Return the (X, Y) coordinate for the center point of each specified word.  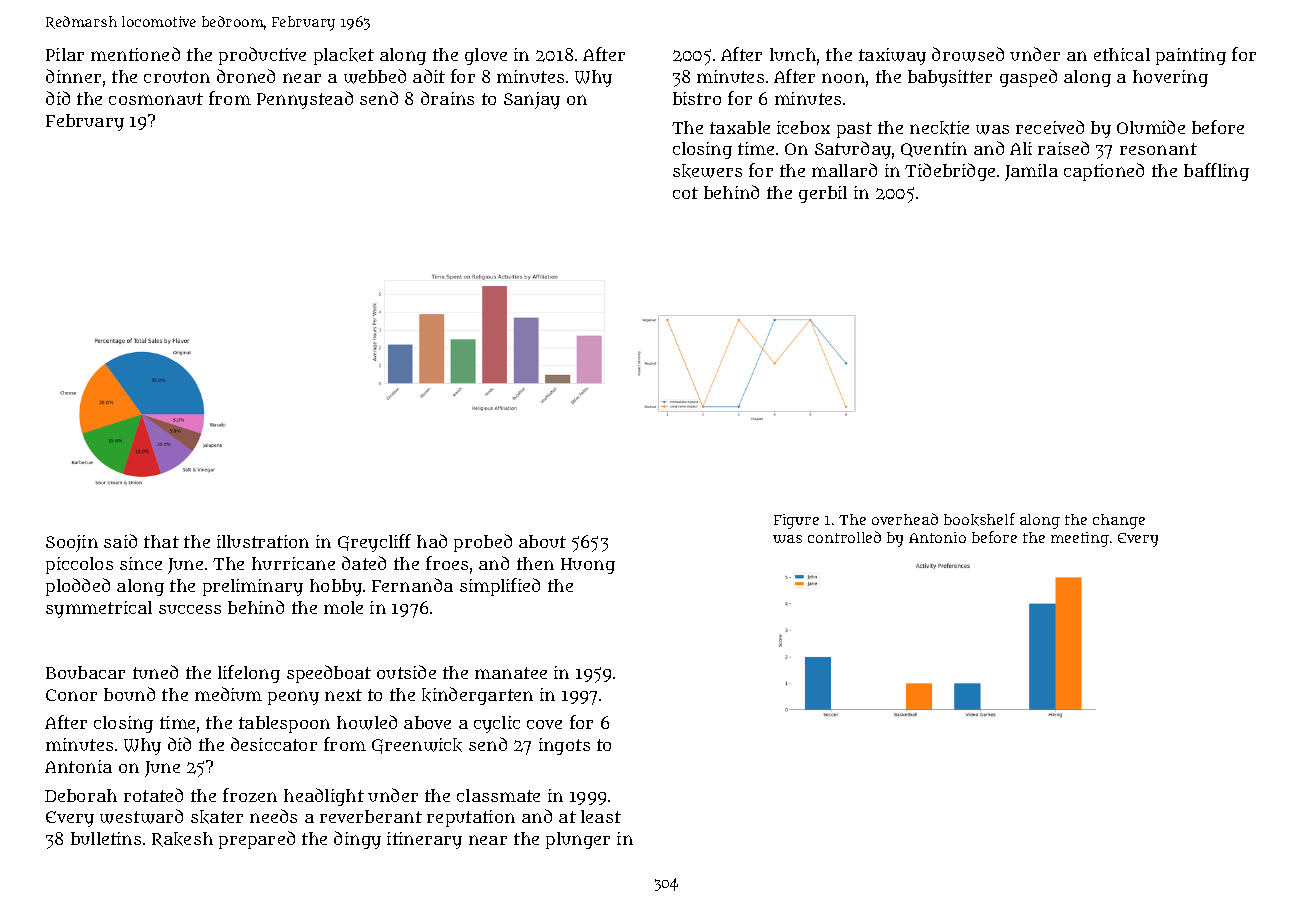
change (1119, 521)
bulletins (106, 838)
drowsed (968, 54)
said (120, 541)
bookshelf (979, 519)
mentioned (135, 54)
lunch (793, 54)
